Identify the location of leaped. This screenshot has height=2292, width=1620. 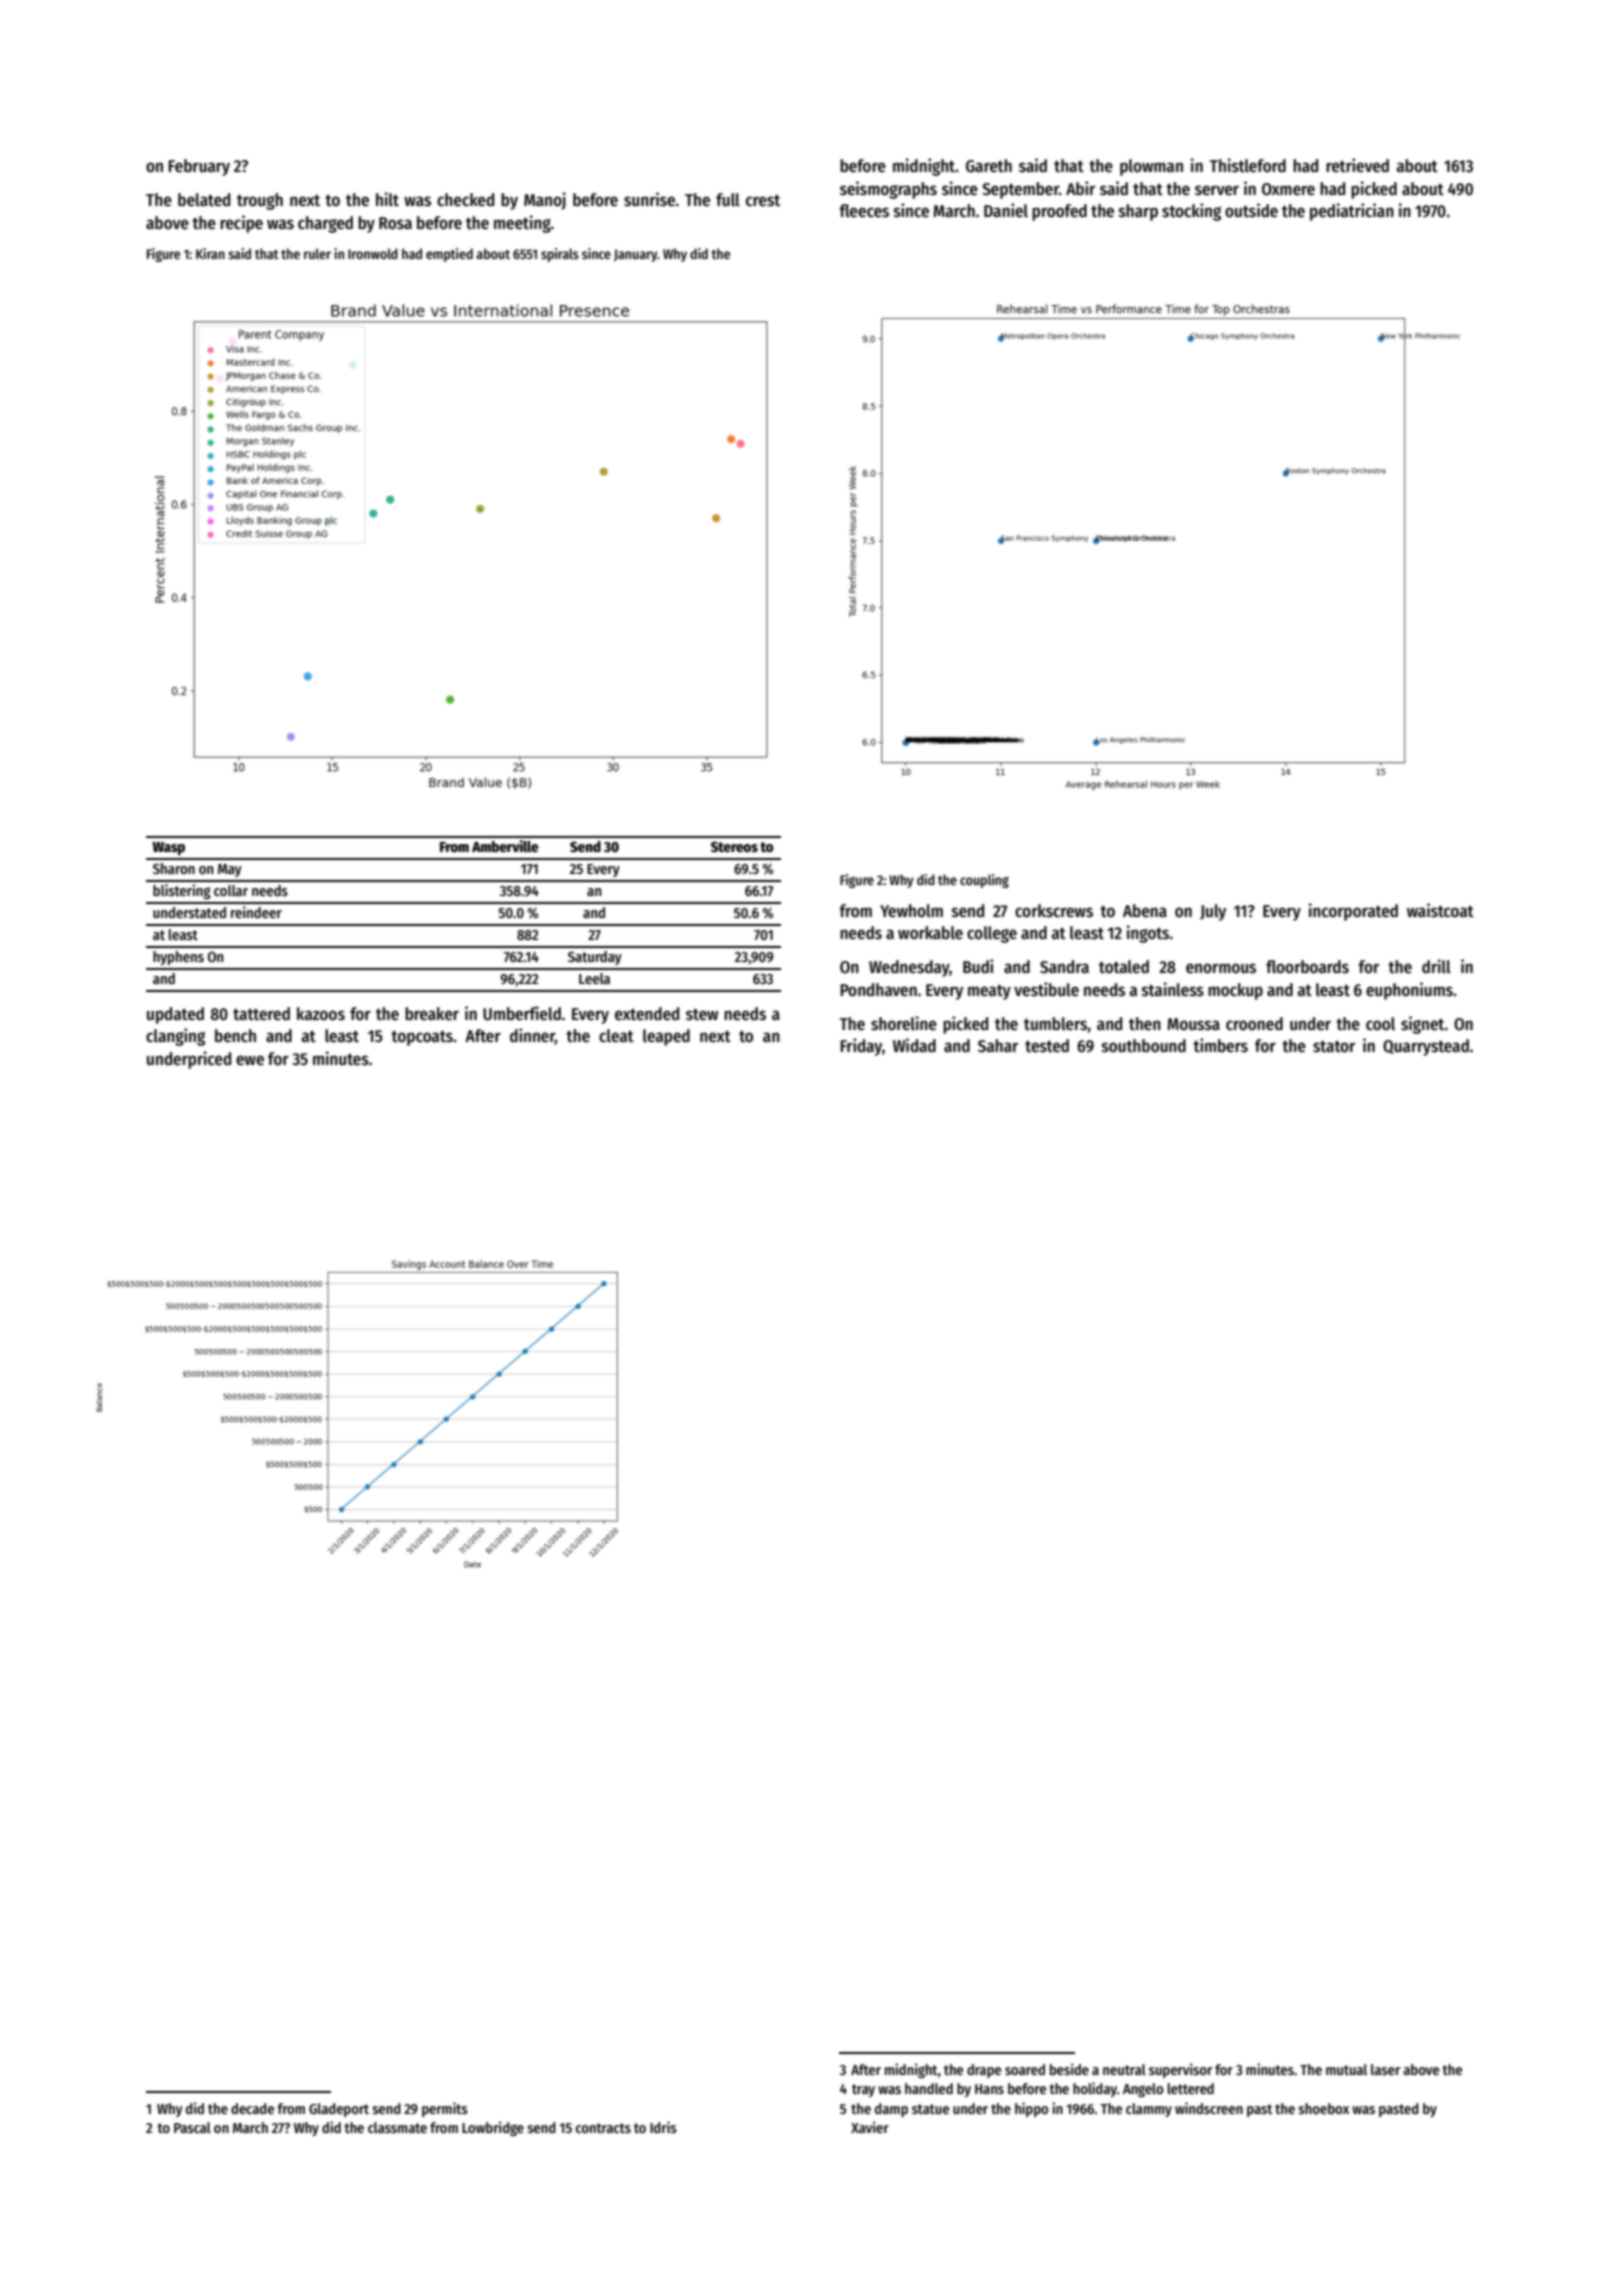
(666, 1037).
